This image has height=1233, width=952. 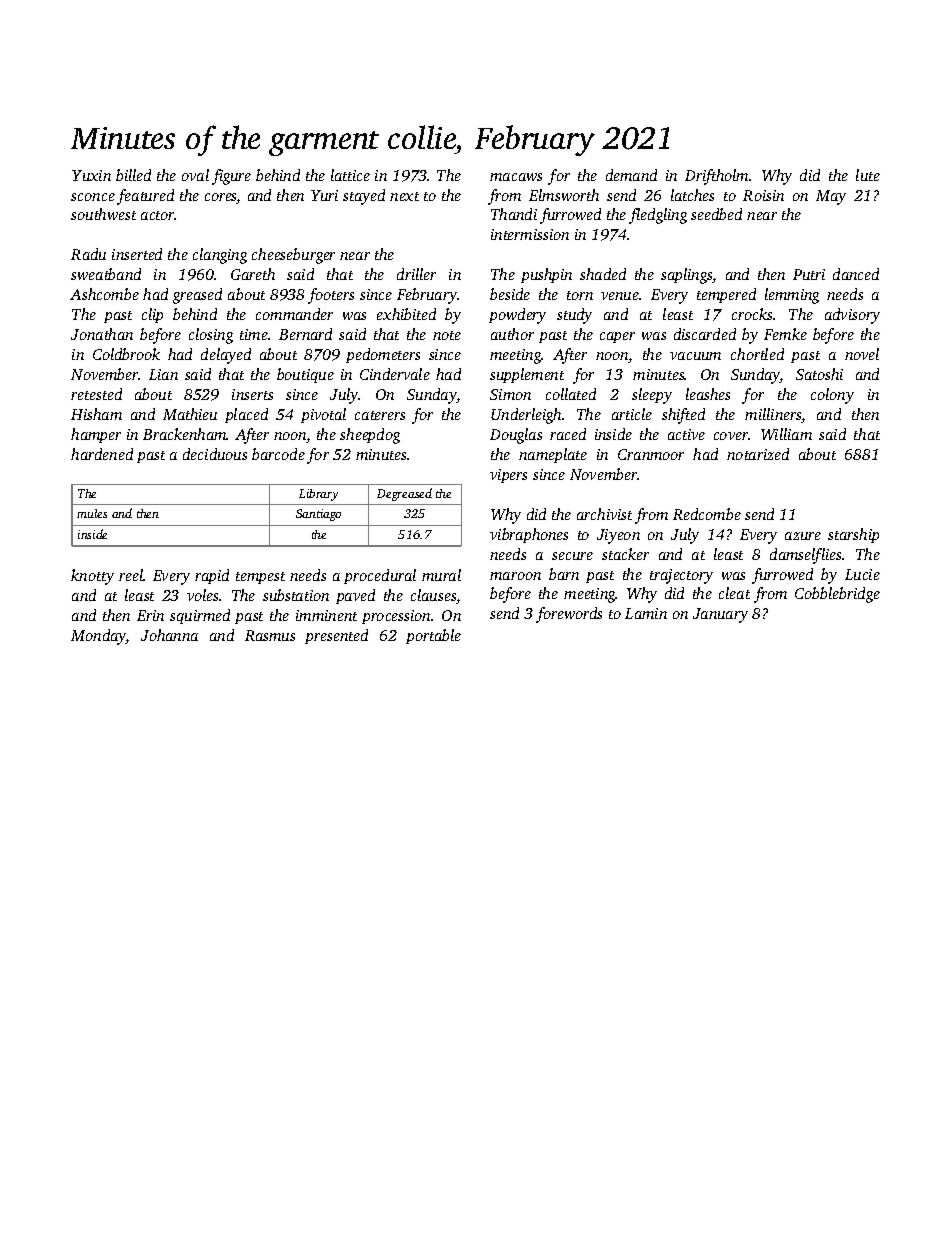 What do you see at coordinates (91, 175) in the image?
I see `Yuxin` at bounding box center [91, 175].
